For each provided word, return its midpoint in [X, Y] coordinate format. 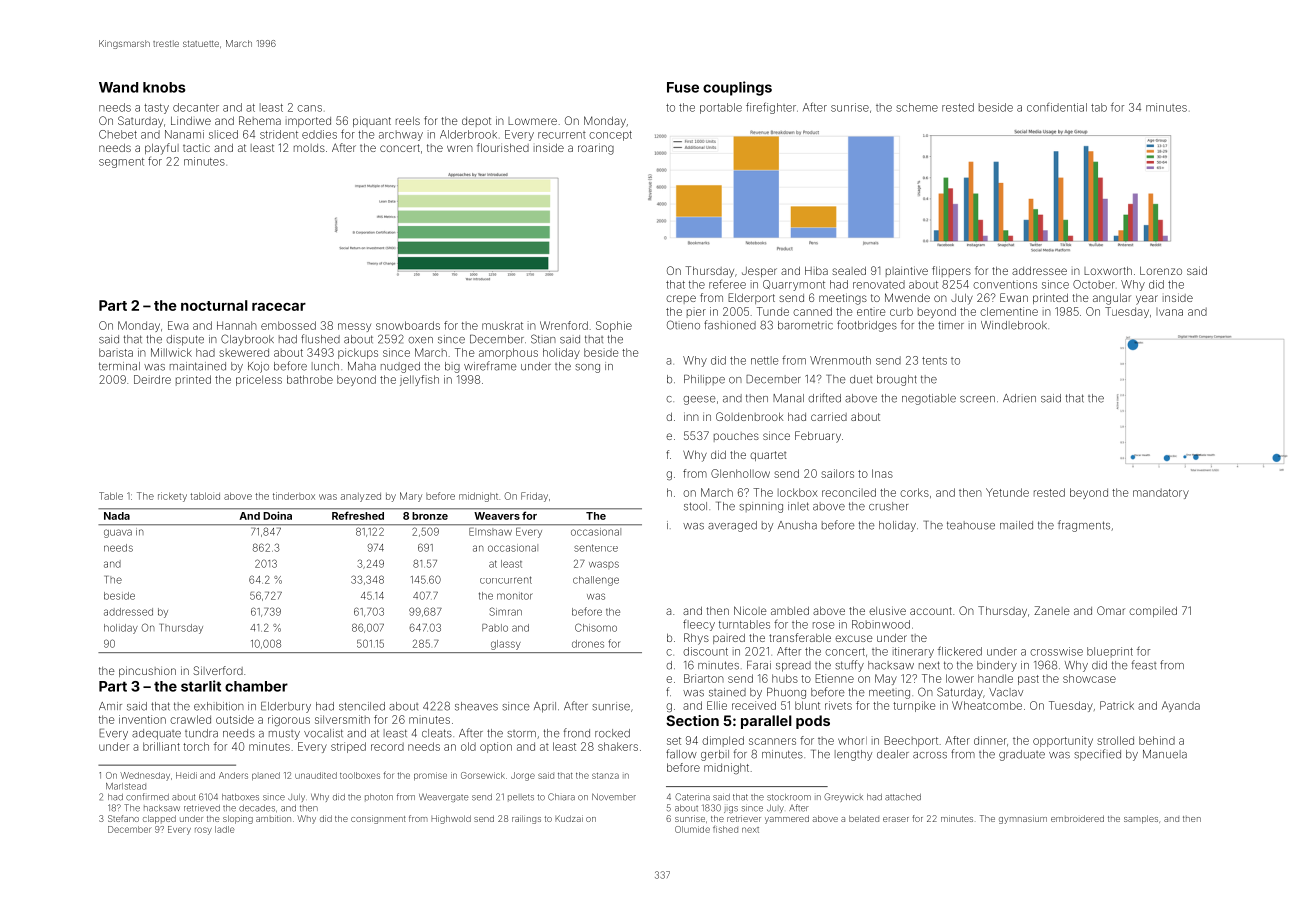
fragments [1084, 526]
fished [725, 829]
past [1028, 680]
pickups [358, 353]
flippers [951, 271]
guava [118, 533]
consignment [378, 819]
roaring [596, 149]
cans [309, 108]
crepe [681, 299]
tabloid [205, 496]
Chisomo [596, 627]
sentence [596, 548]
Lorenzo [1161, 270]
